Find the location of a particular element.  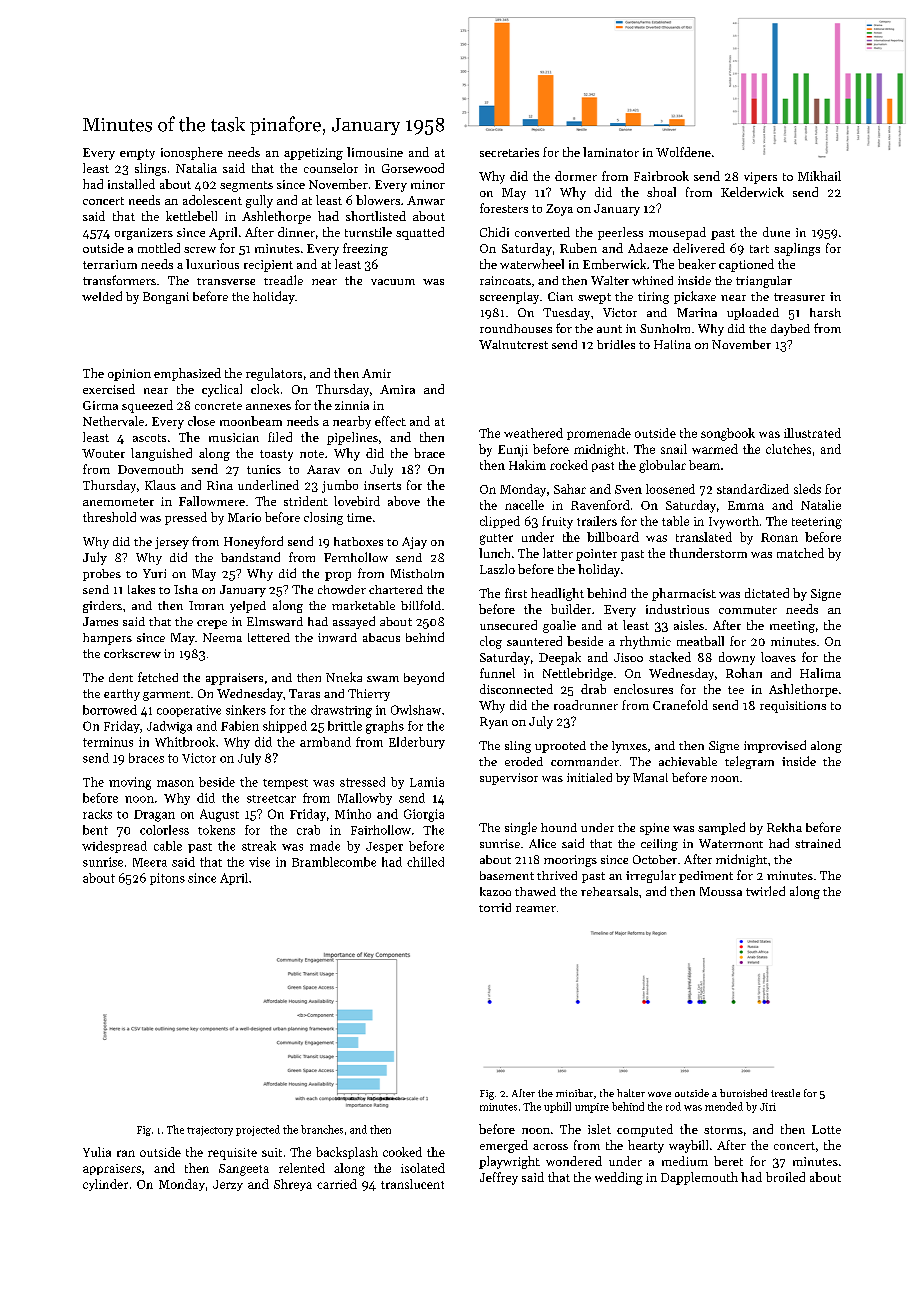

Owlshaw is located at coordinates (416, 710).
